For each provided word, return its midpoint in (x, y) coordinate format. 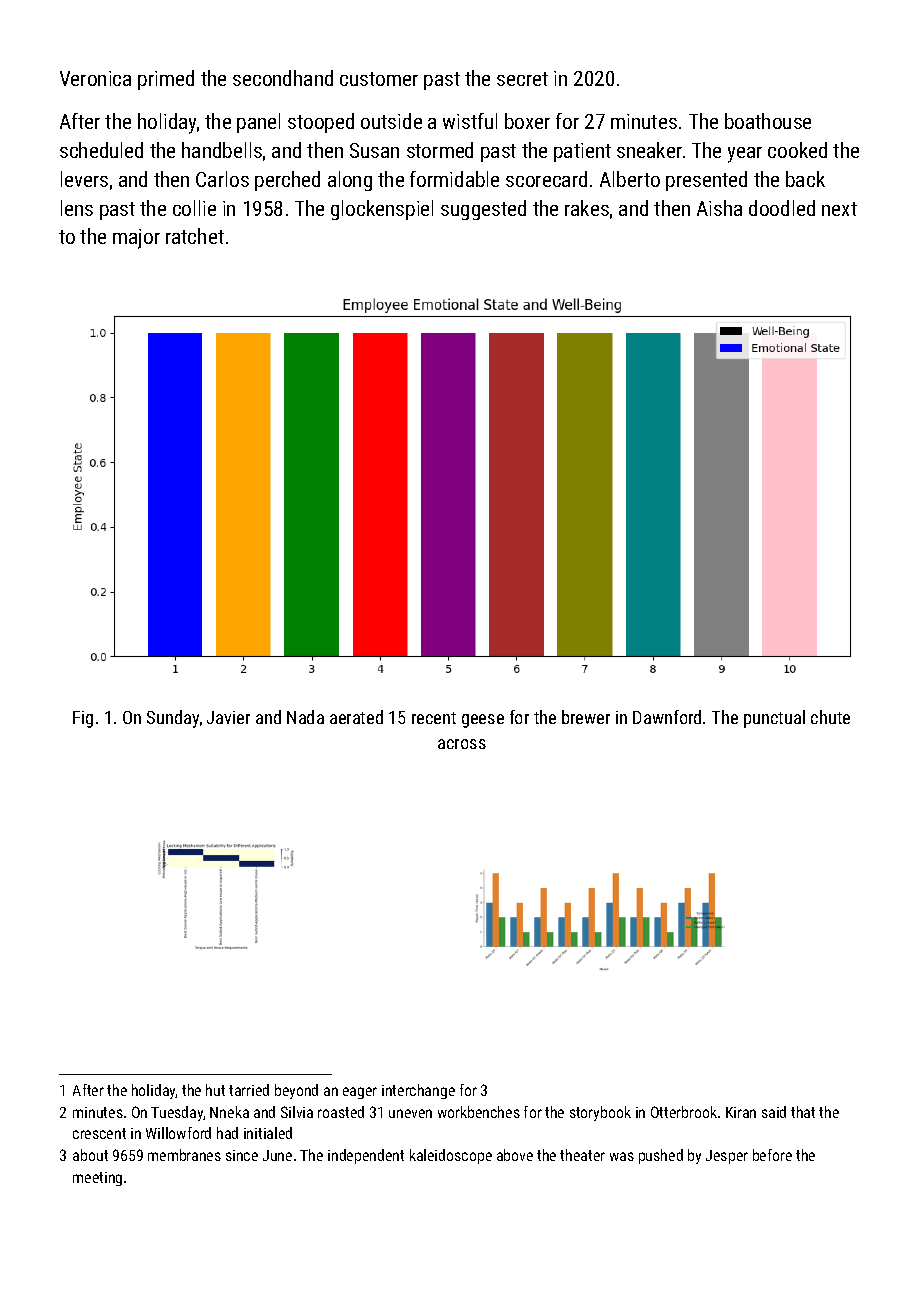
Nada (305, 717)
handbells (222, 150)
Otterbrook (684, 1112)
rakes (587, 208)
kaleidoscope (451, 1156)
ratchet (195, 236)
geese (483, 721)
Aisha (719, 208)
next (839, 209)
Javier (228, 717)
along (350, 181)
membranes (184, 1155)
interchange (418, 1091)
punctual (774, 719)
